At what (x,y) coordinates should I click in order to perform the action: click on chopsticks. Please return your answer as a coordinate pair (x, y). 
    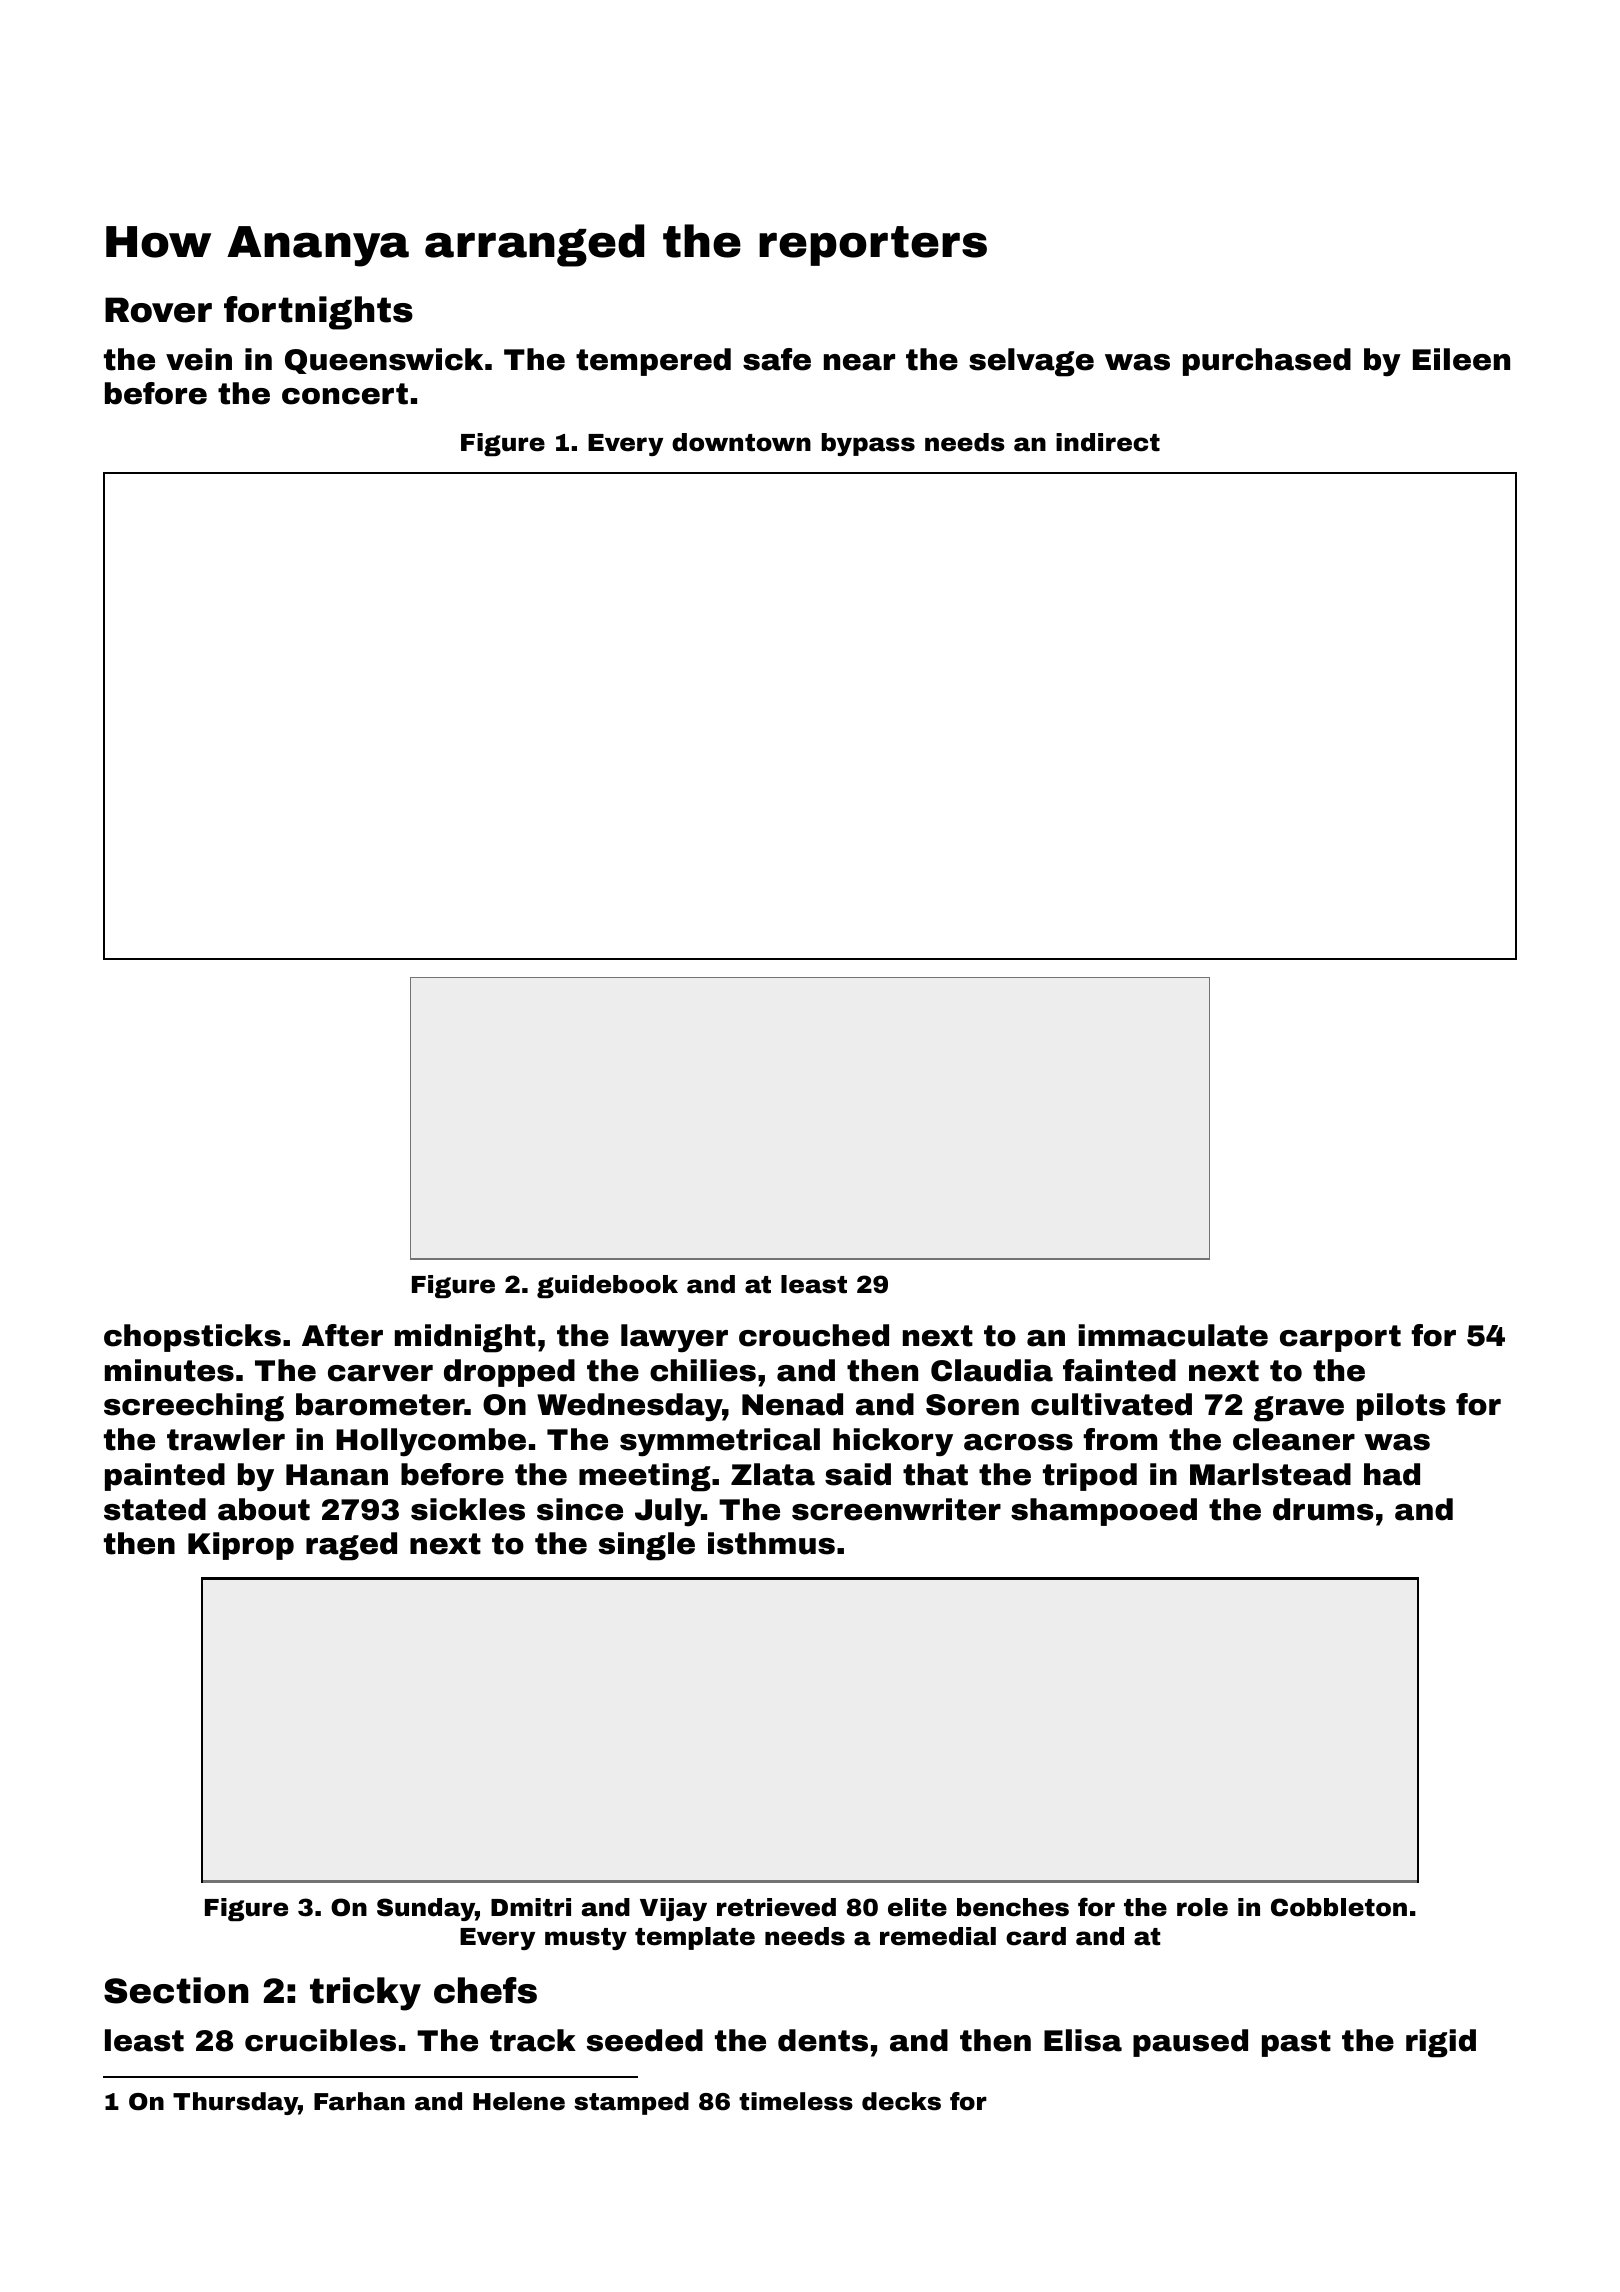
    Looking at the image, I should click on (192, 1338).
